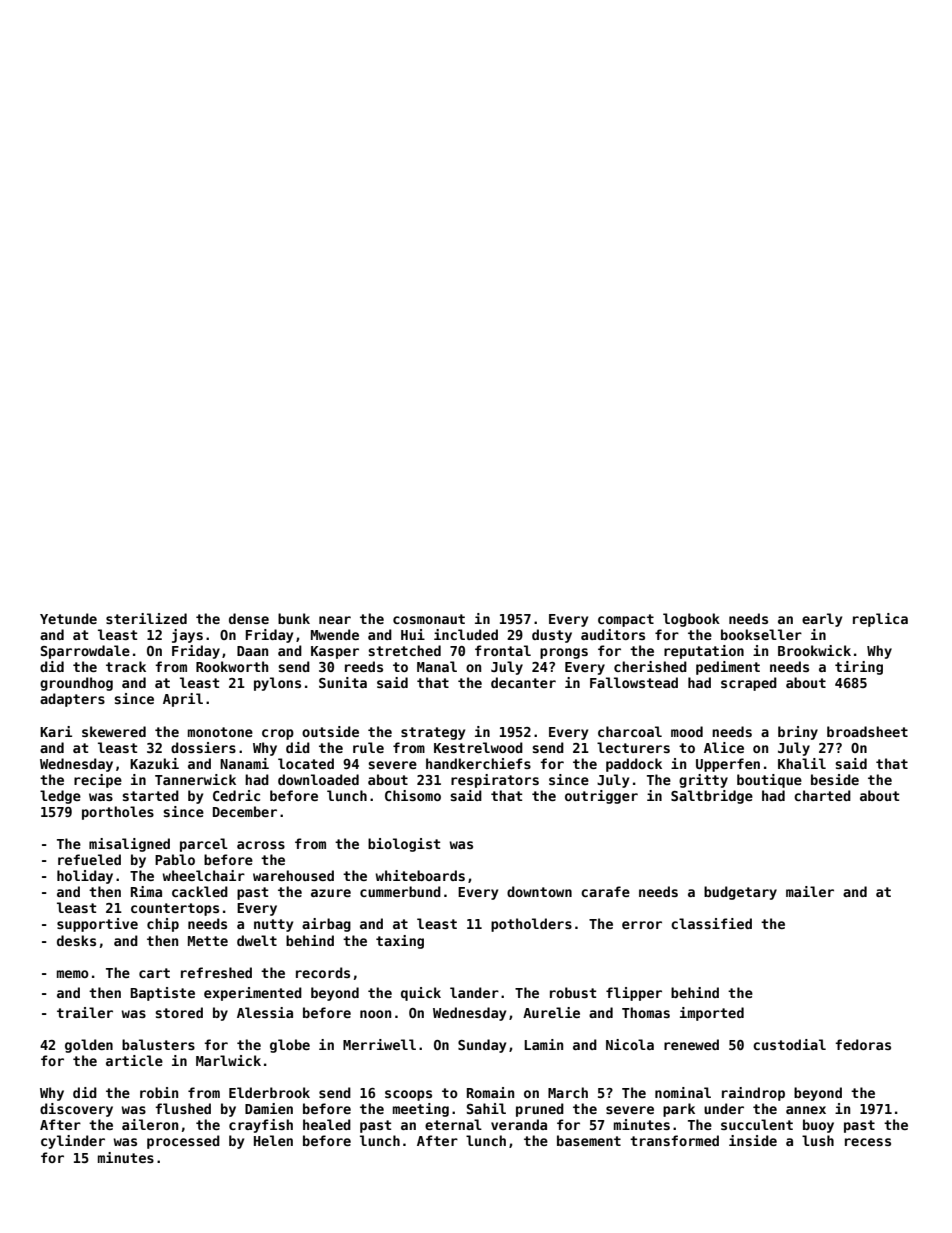 This screenshot has width=952, height=1233. I want to click on trailer, so click(85, 1012).
